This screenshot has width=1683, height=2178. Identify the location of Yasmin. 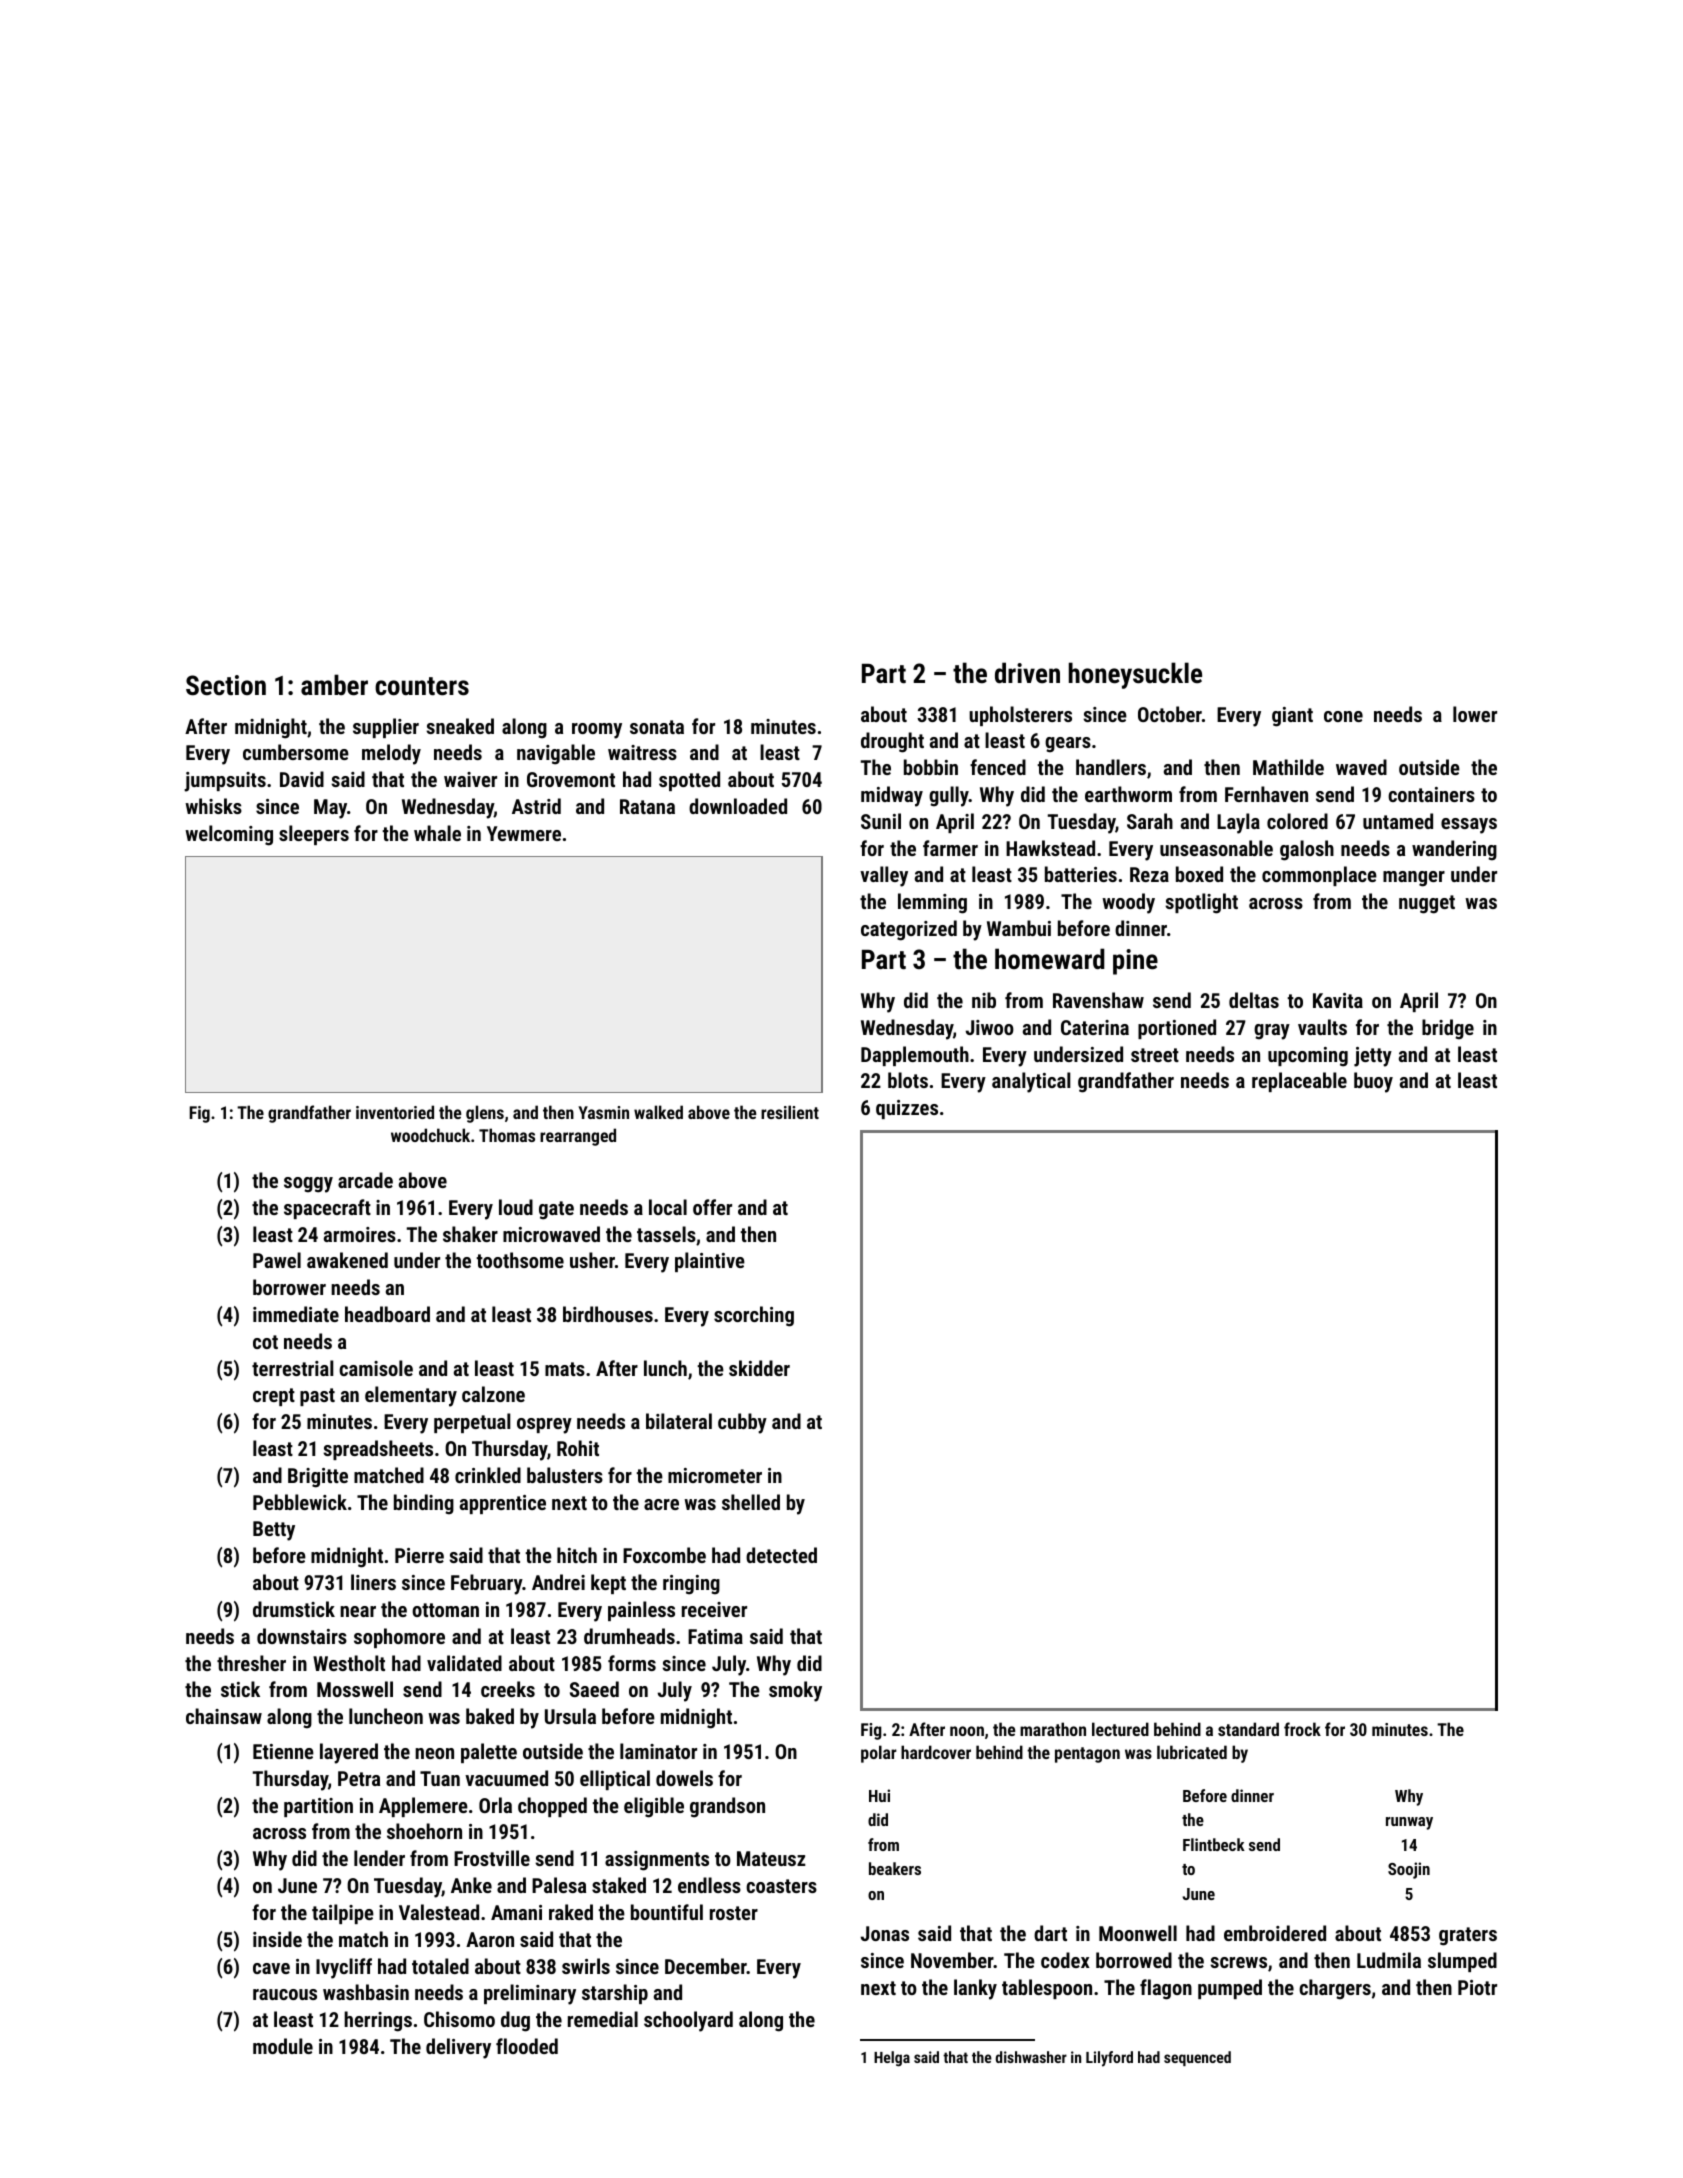
(603, 1112).
